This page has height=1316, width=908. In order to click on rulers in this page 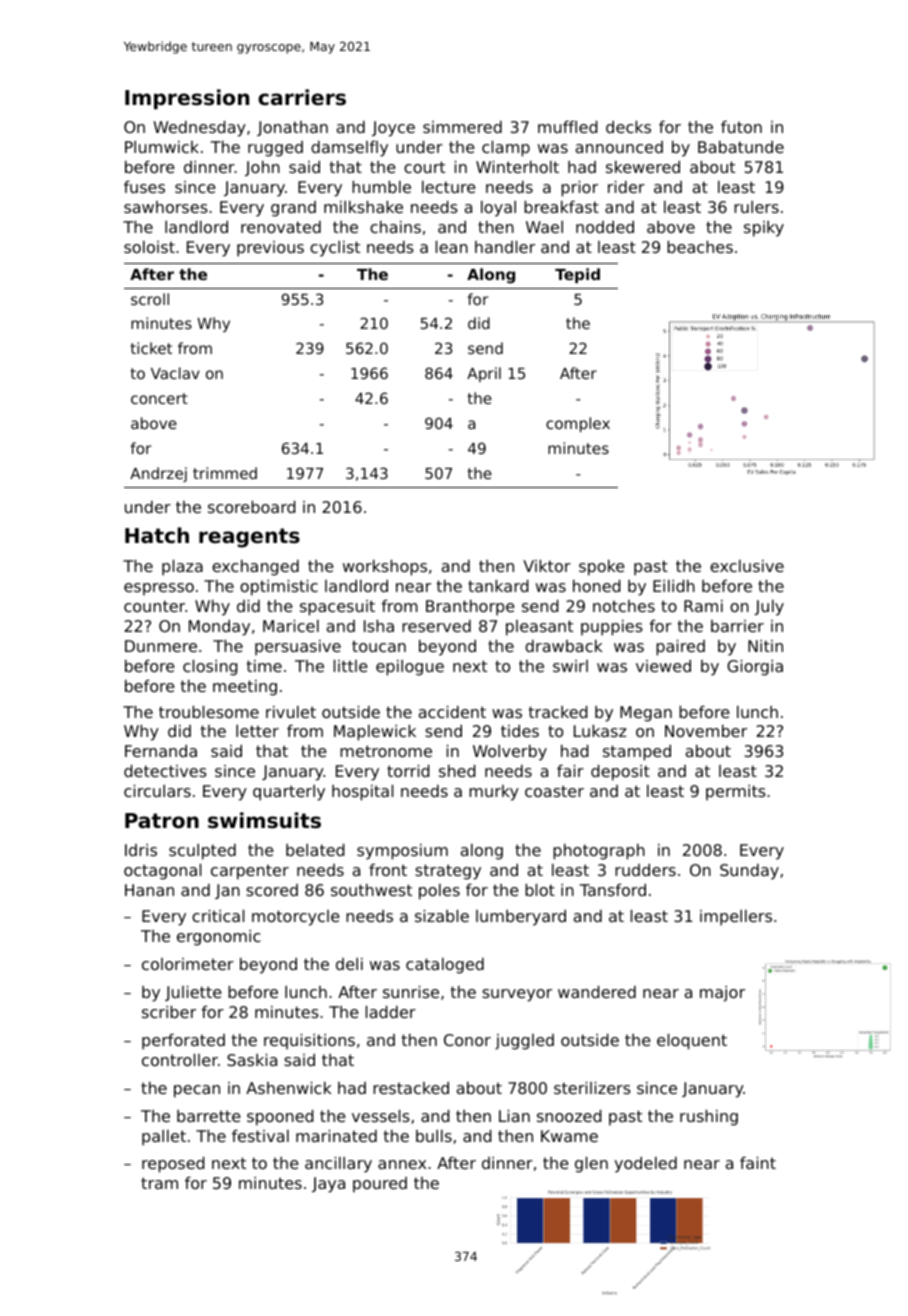, I will do `click(756, 207)`.
